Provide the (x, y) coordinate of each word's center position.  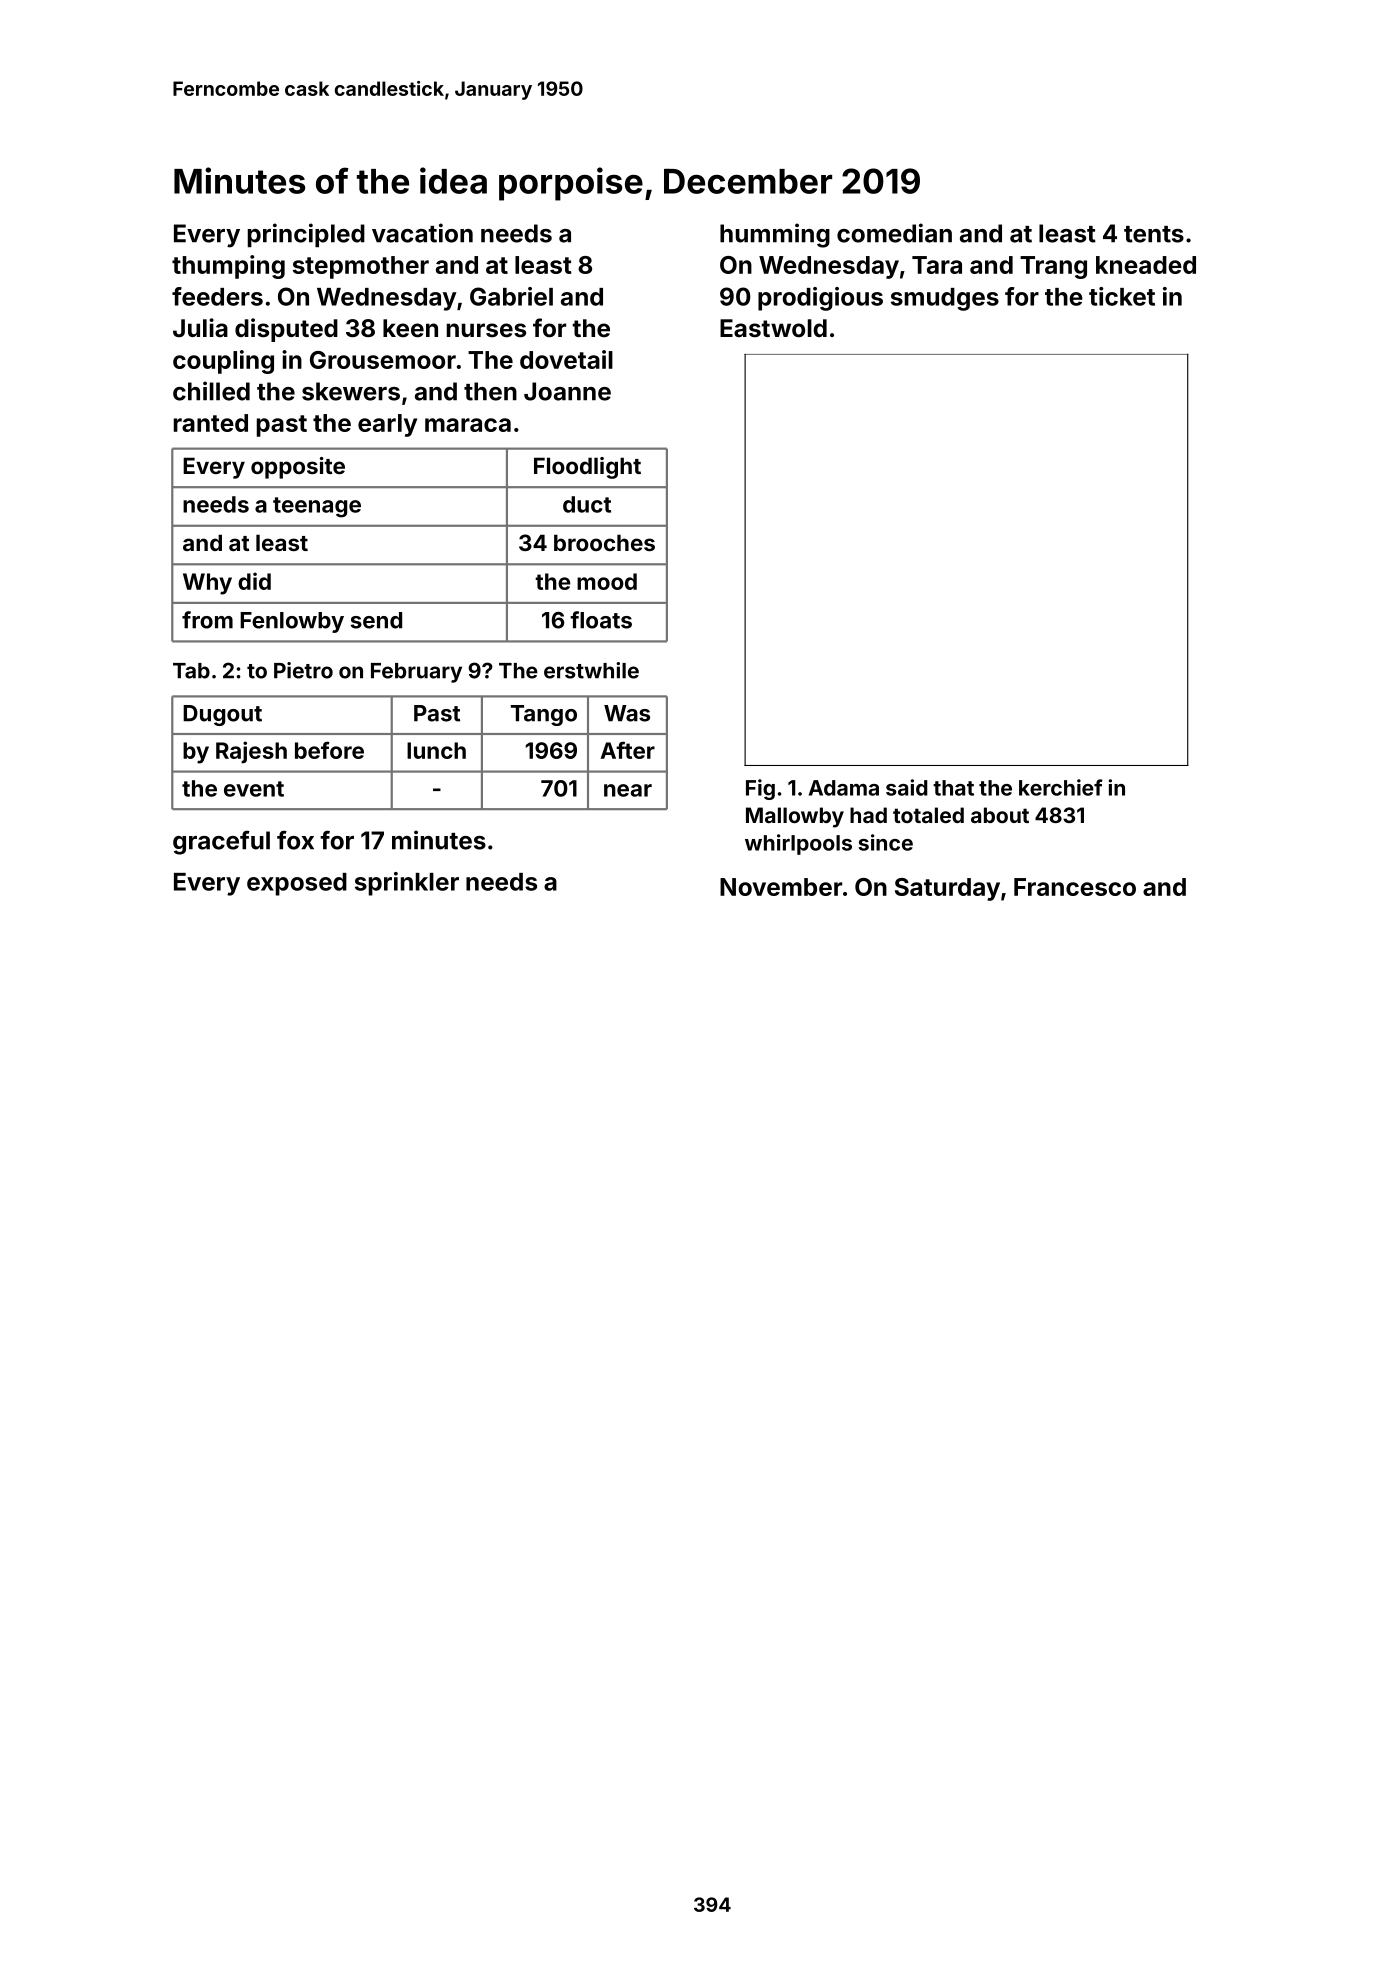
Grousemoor (383, 360)
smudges (945, 299)
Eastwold (773, 328)
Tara (937, 265)
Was (627, 713)
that (953, 788)
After (627, 750)
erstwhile (591, 670)
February (416, 673)
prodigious (820, 299)
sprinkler (407, 884)
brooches (604, 542)
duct (587, 504)
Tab (191, 671)
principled (306, 235)
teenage (317, 507)
